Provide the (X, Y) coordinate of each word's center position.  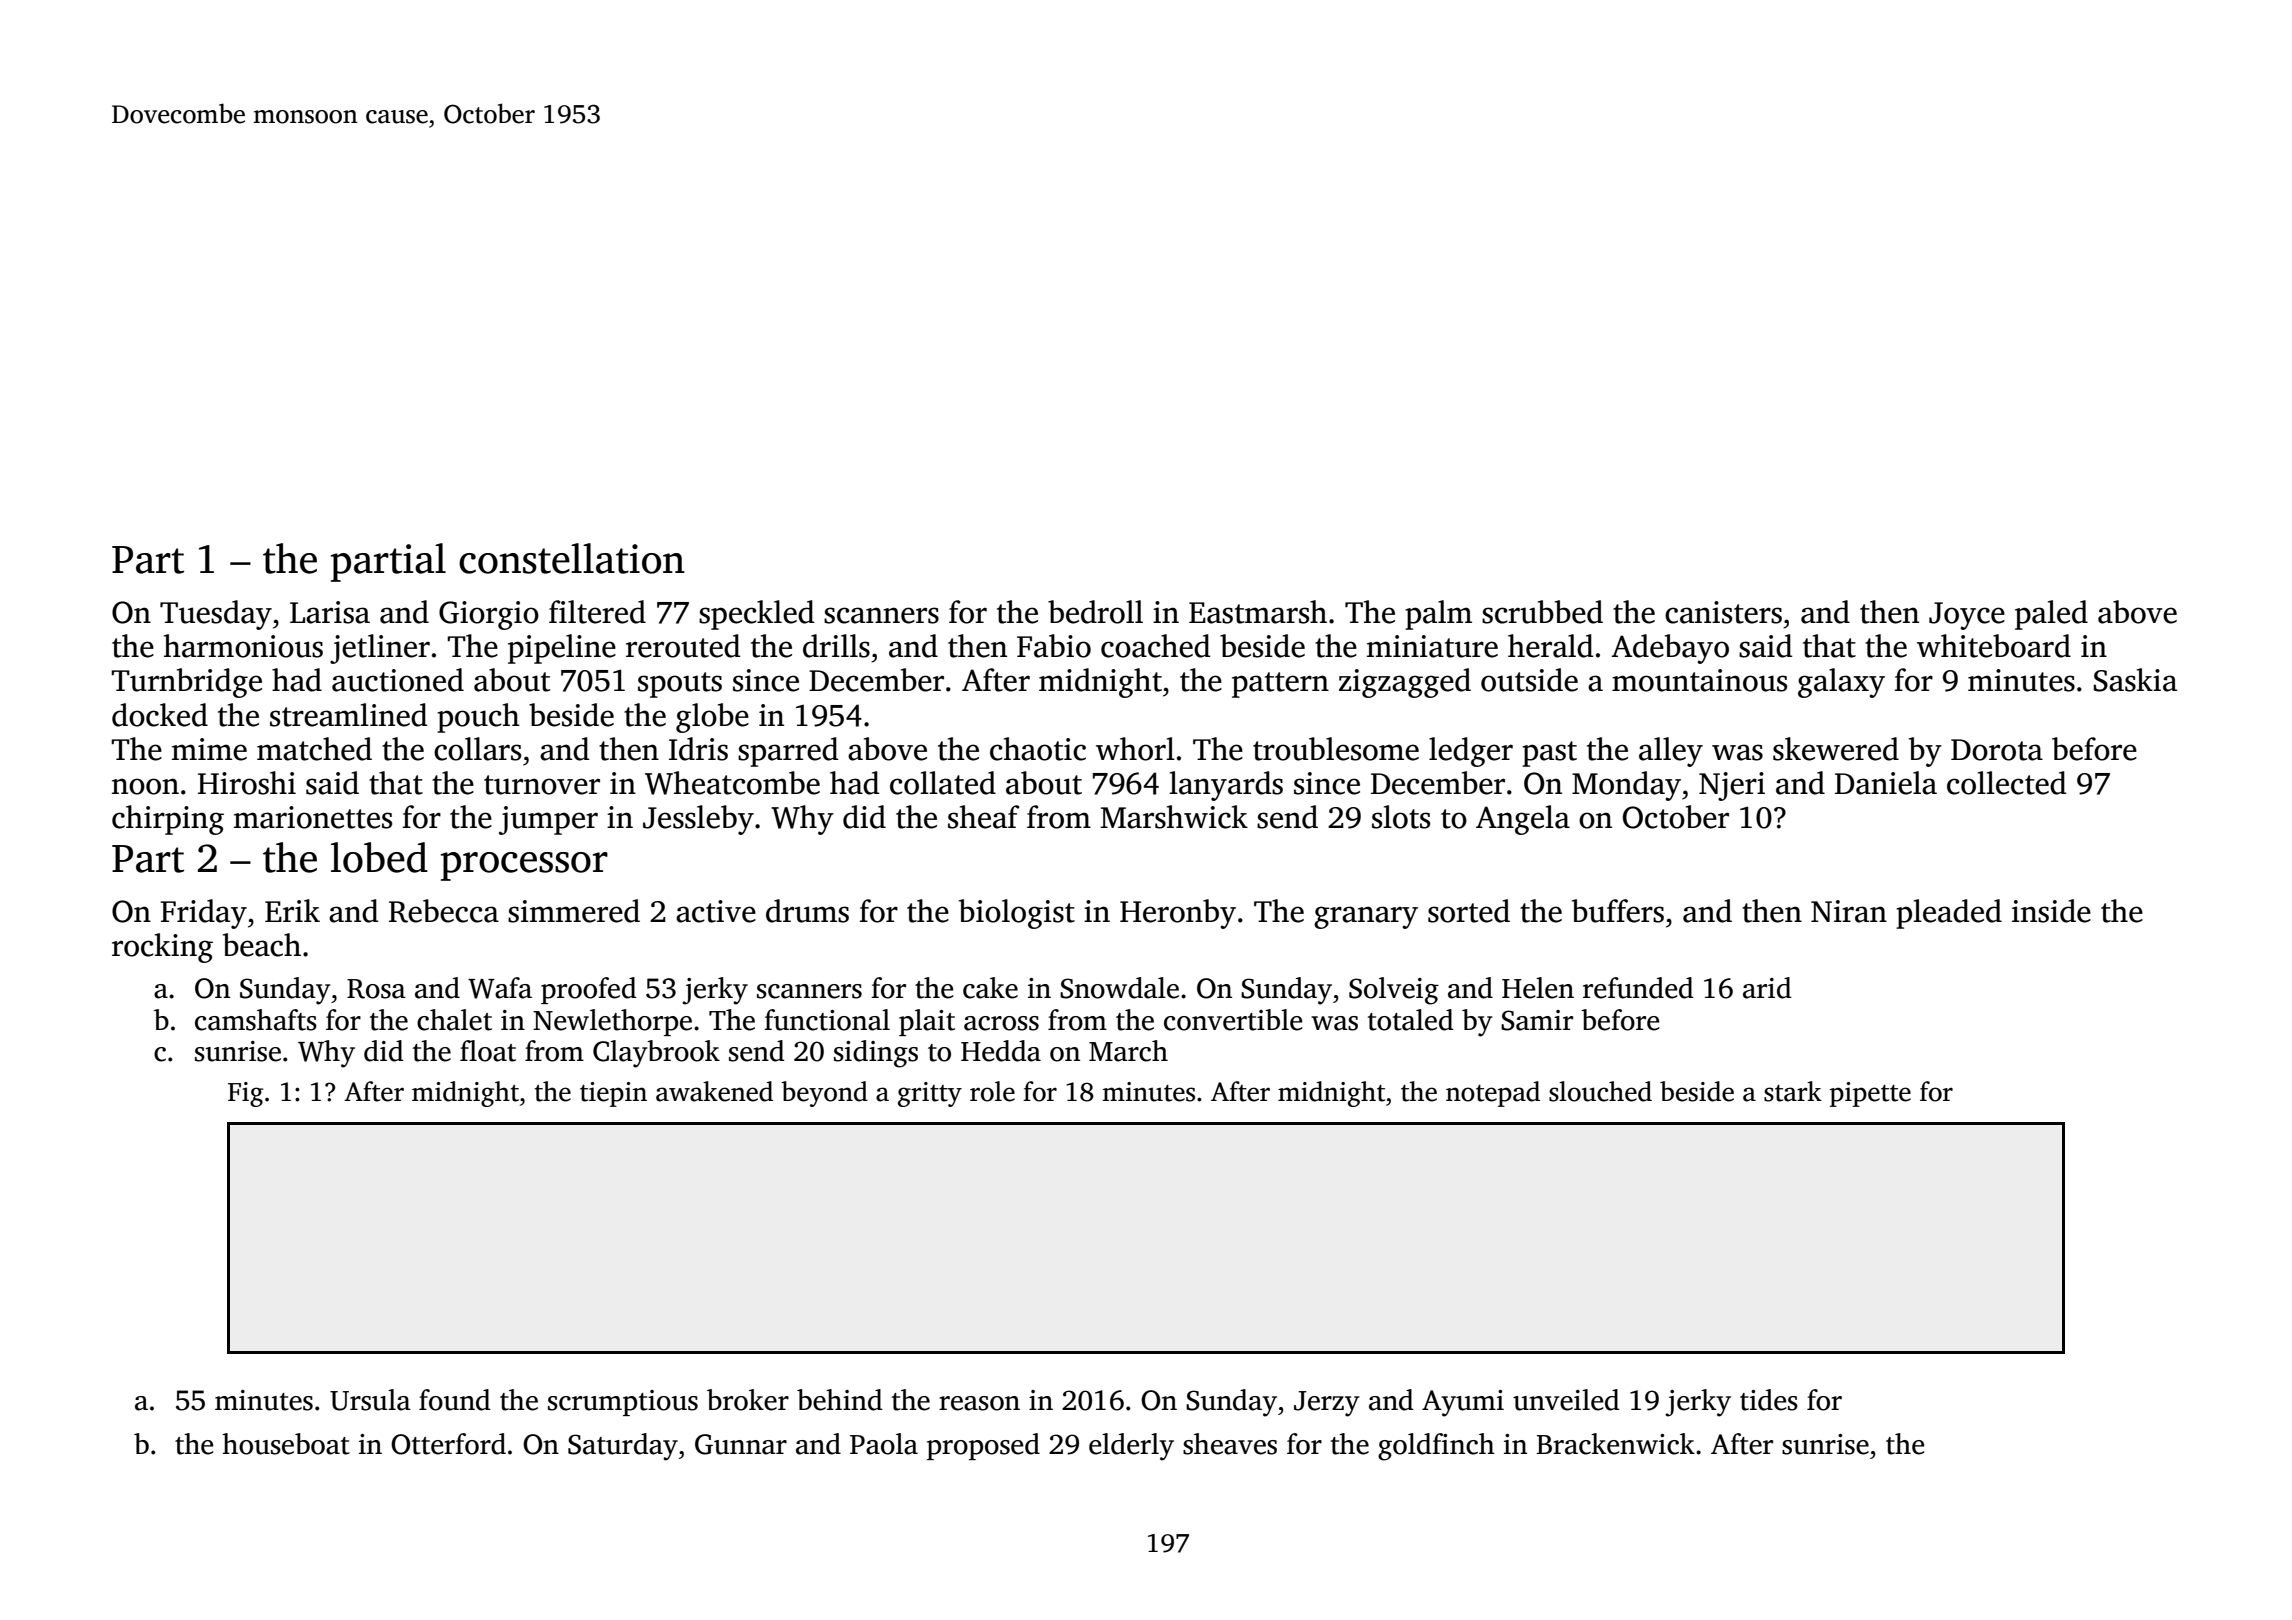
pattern (1280, 685)
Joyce (1967, 616)
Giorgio (489, 615)
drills (836, 646)
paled (2051, 615)
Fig (245, 1094)
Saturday (623, 1447)
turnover (542, 785)
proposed (983, 1446)
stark (1793, 1091)
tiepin (613, 1094)
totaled (1411, 1020)
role (992, 1091)
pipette (1870, 1094)
